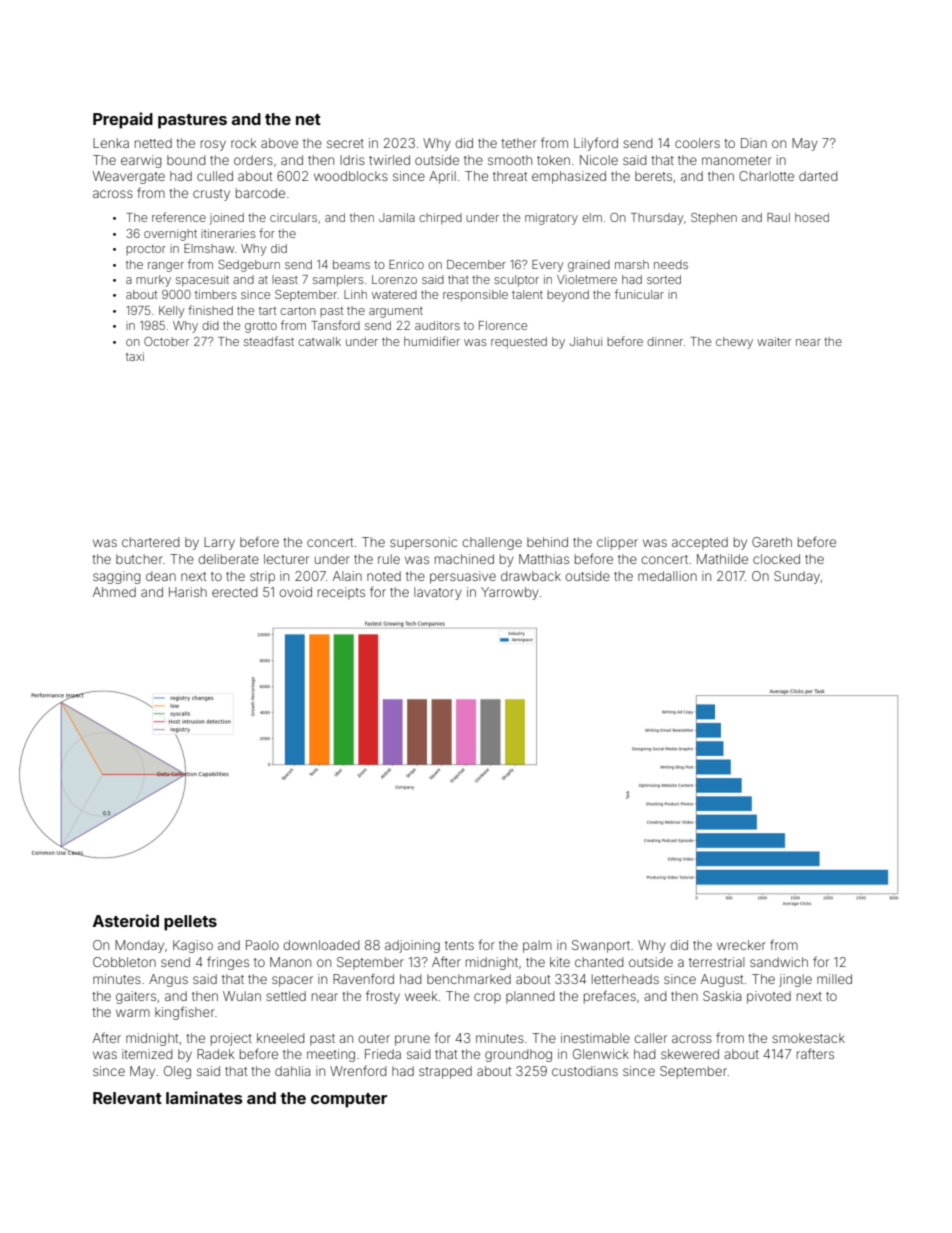  Describe the element at coordinates (547, 542) in the screenshot. I see `behind` at that location.
